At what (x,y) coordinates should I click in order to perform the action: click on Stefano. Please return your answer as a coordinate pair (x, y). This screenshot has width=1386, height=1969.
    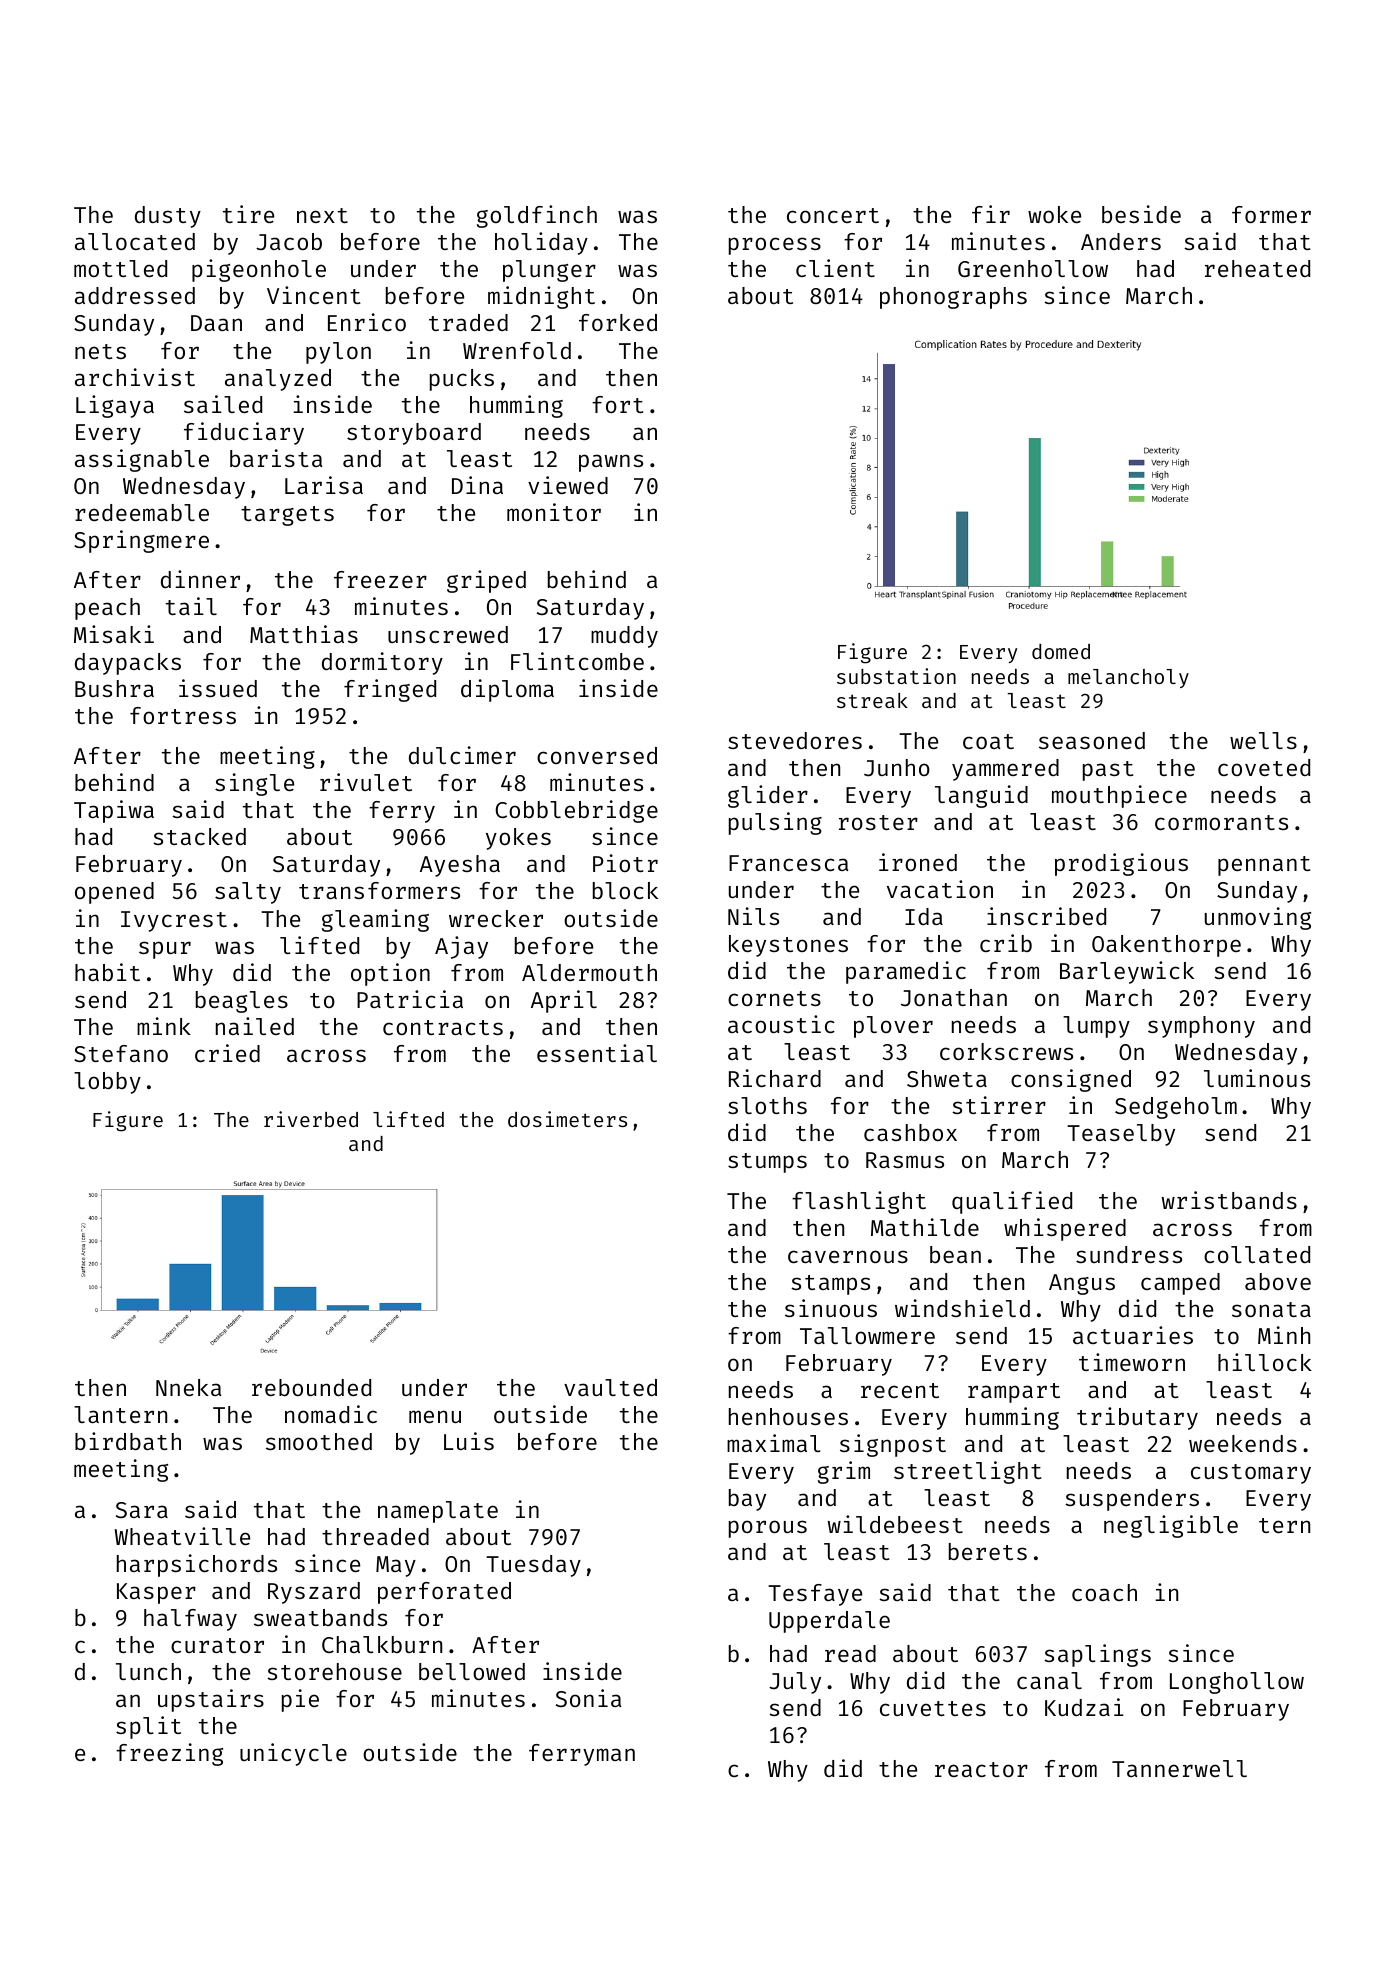
    Looking at the image, I should click on (121, 1053).
